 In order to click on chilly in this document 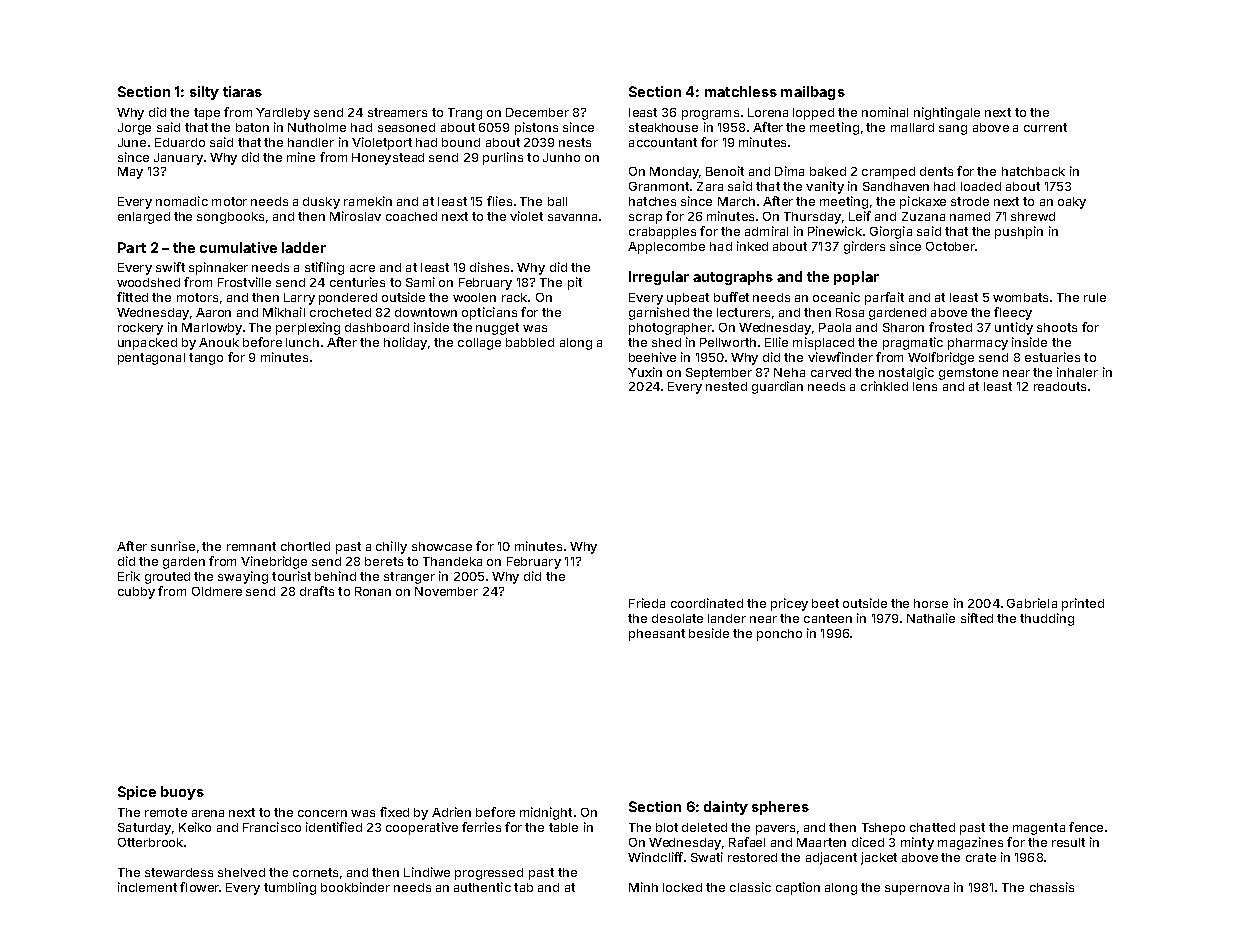, I will do `click(391, 547)`.
